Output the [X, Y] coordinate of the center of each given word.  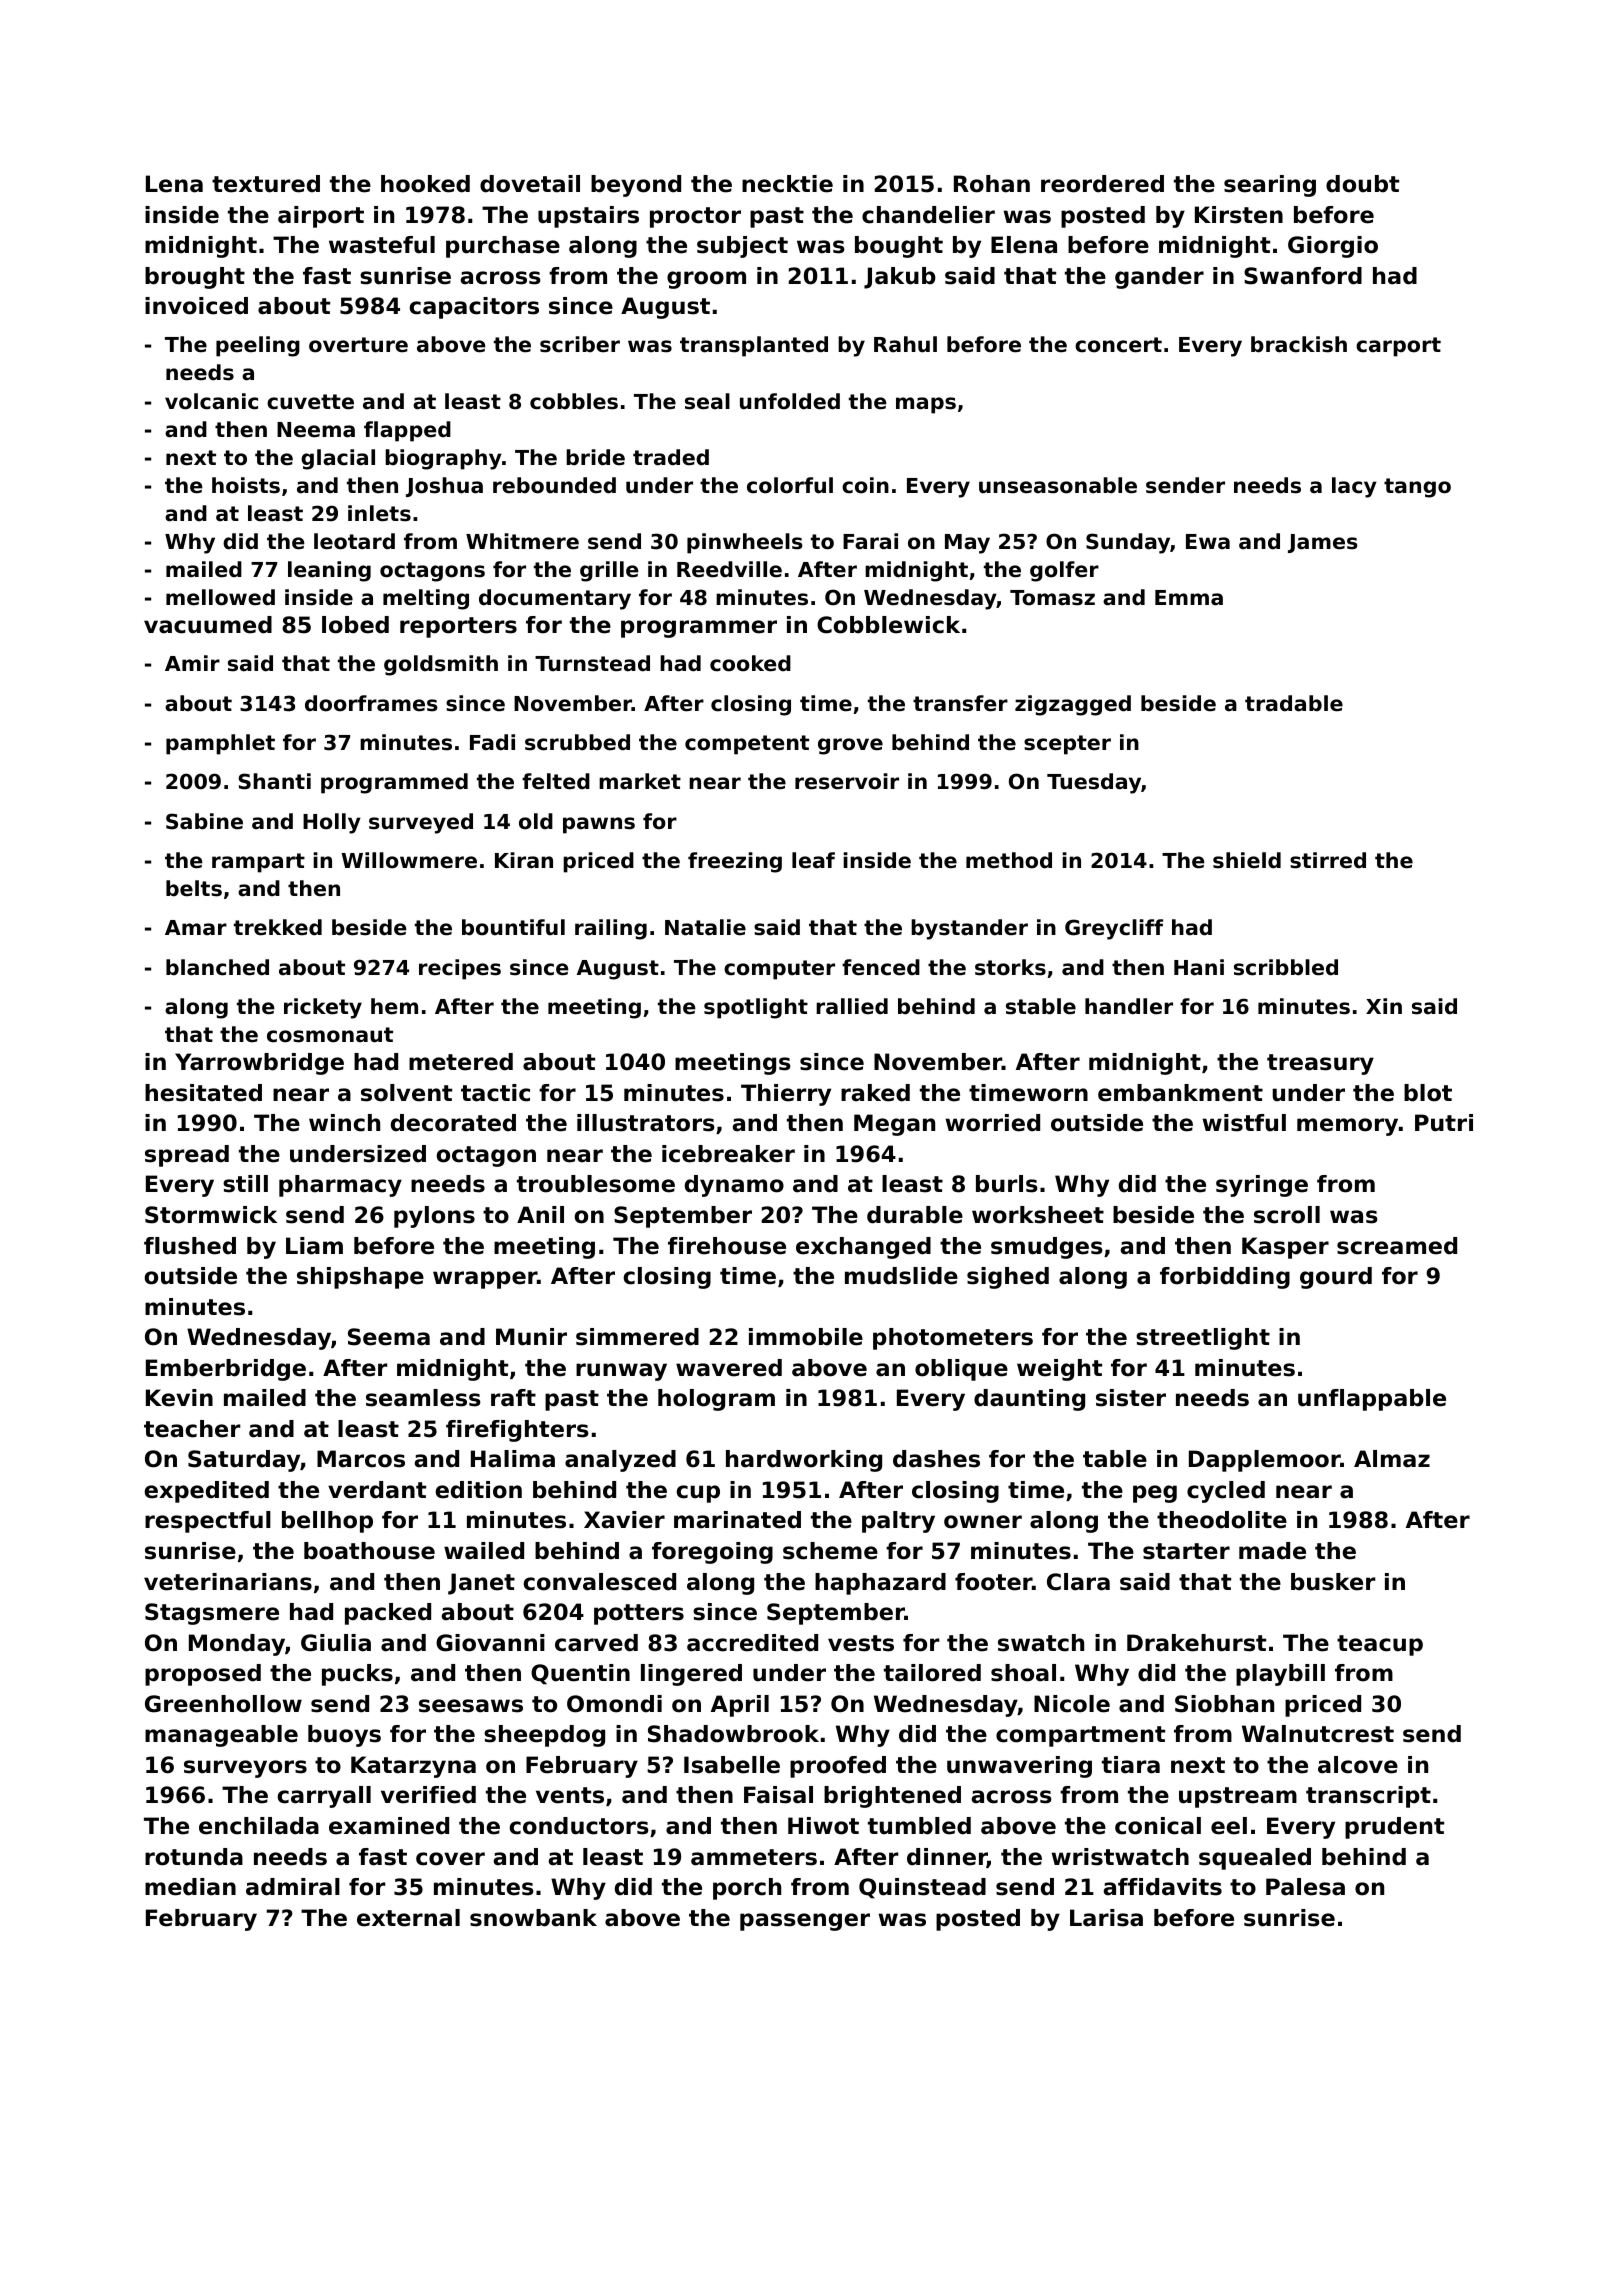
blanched [217, 967]
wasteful [382, 245]
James [1323, 543]
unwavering [1019, 1767]
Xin [1384, 1006]
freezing [735, 862]
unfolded [790, 401]
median [190, 1887]
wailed [484, 1551]
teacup [1380, 1645]
